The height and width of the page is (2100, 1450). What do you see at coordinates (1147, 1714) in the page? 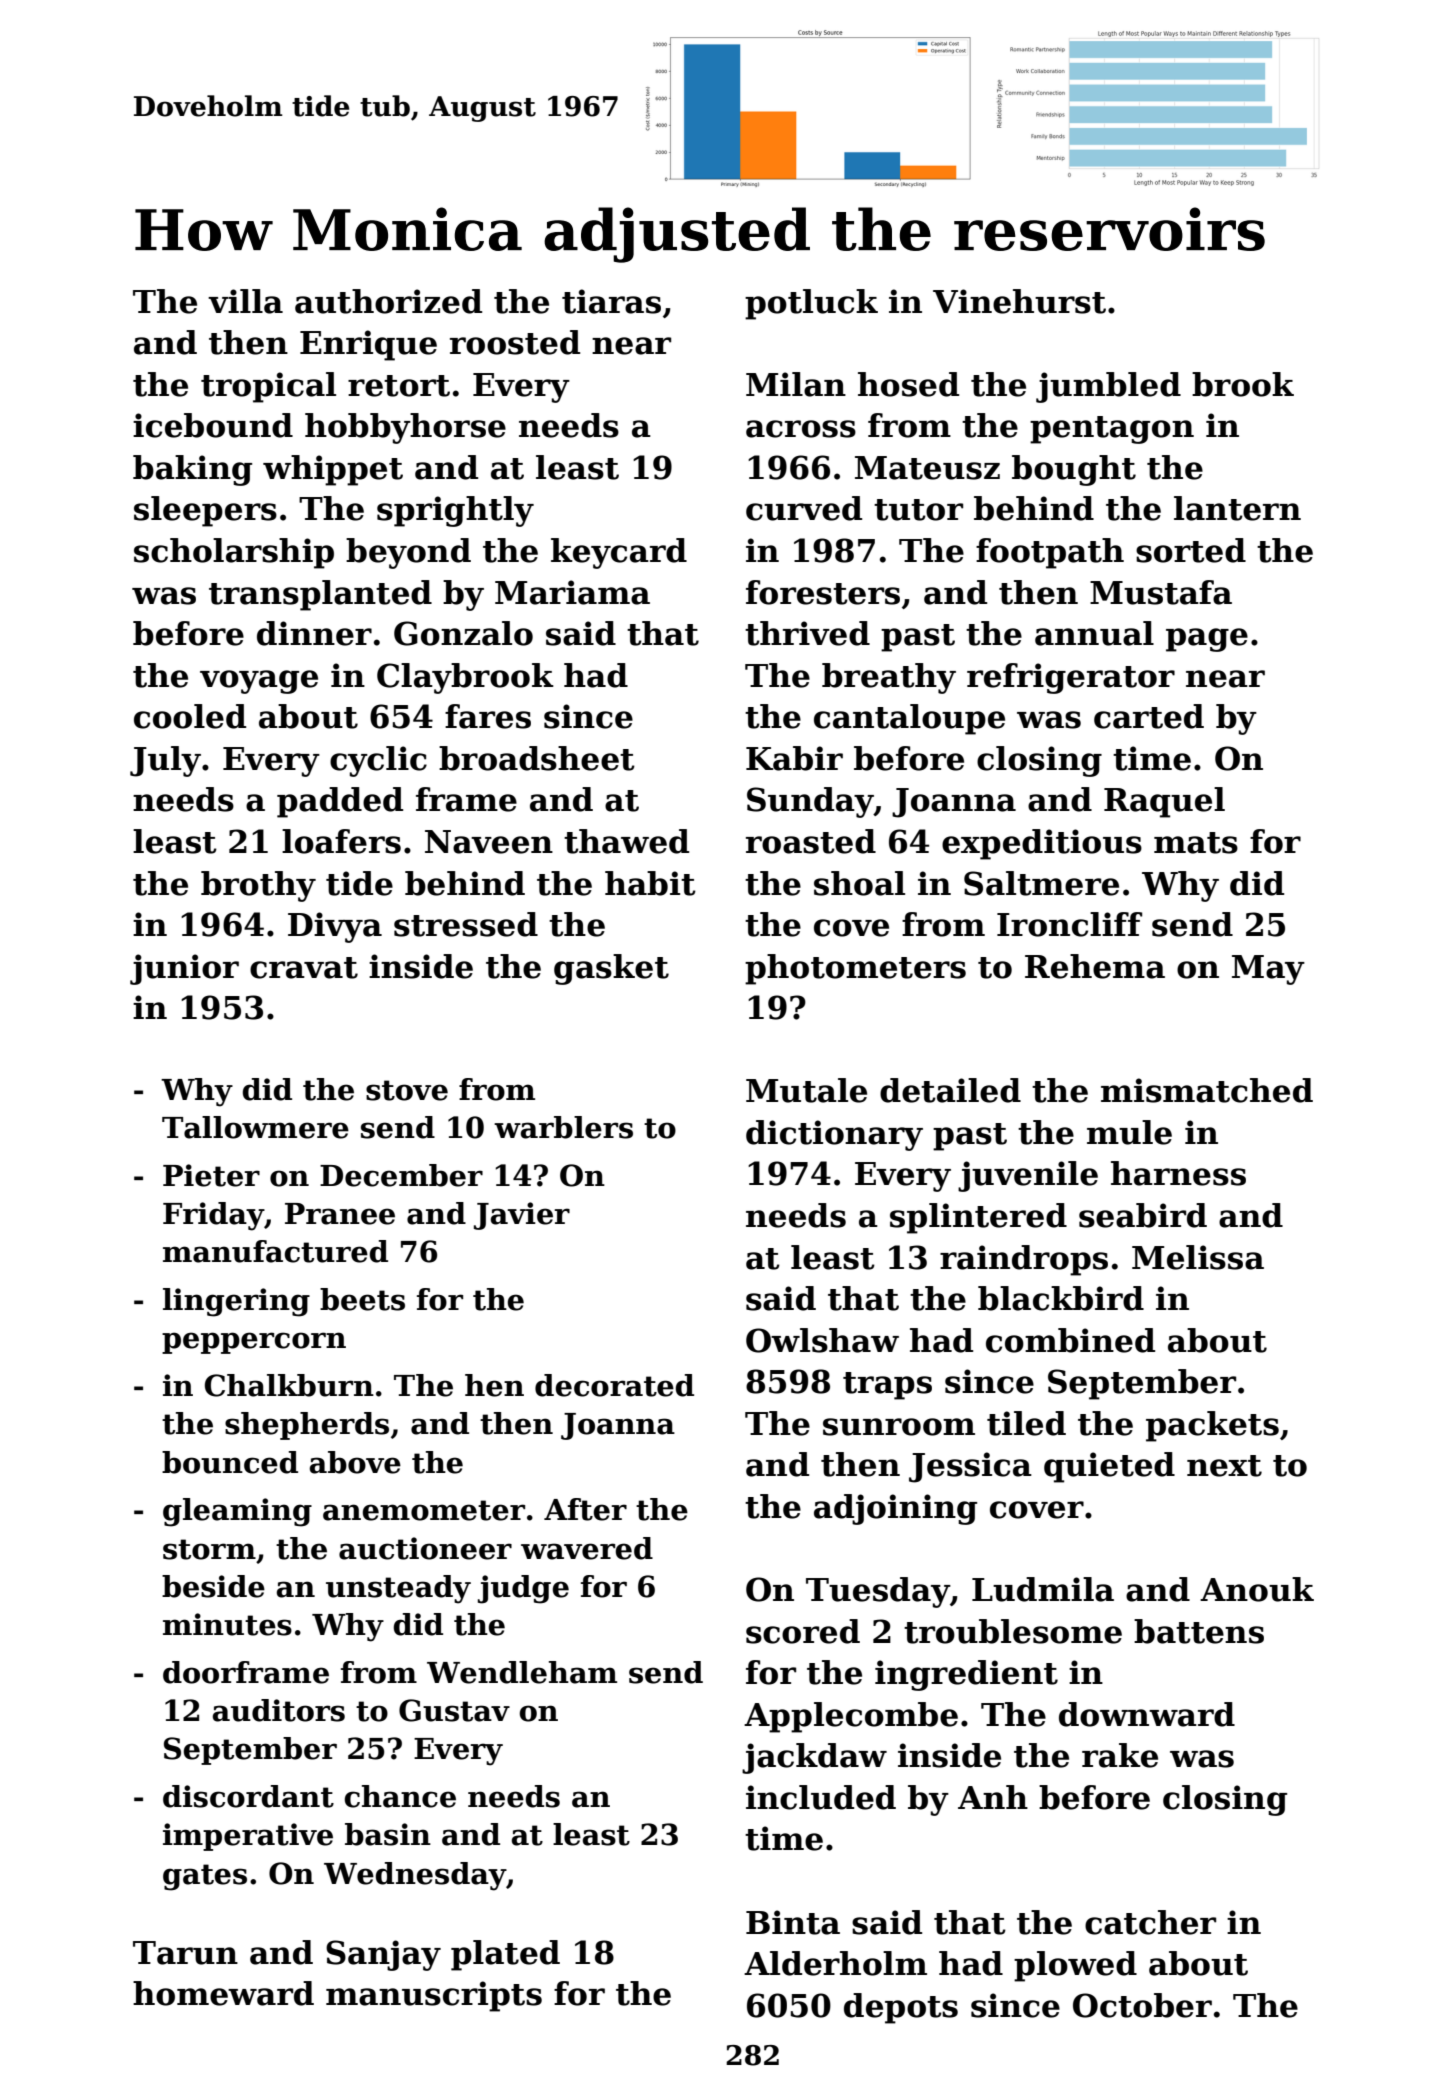
I see `downward` at bounding box center [1147, 1714].
